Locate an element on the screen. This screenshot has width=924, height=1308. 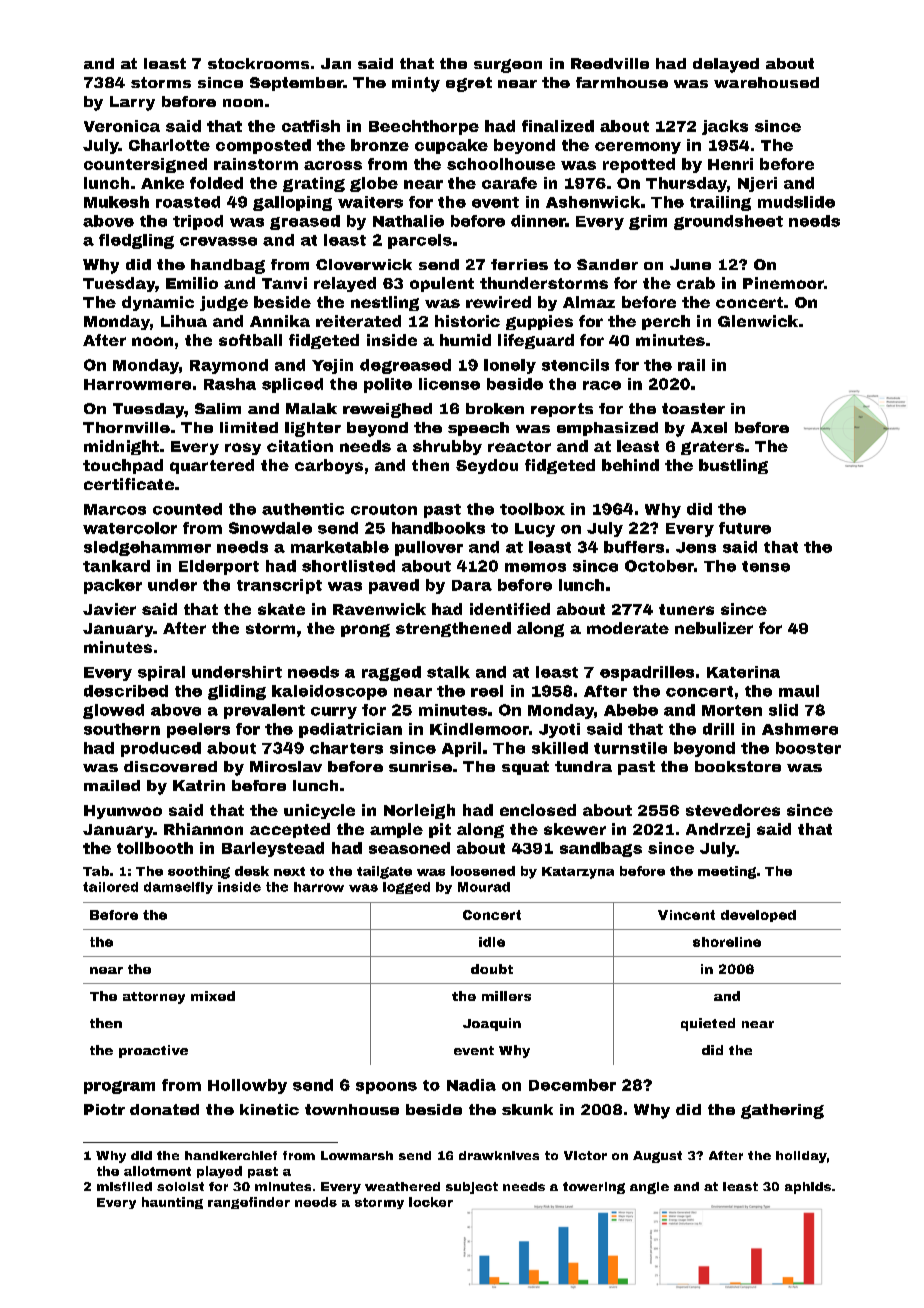
attorney is located at coordinates (154, 998).
